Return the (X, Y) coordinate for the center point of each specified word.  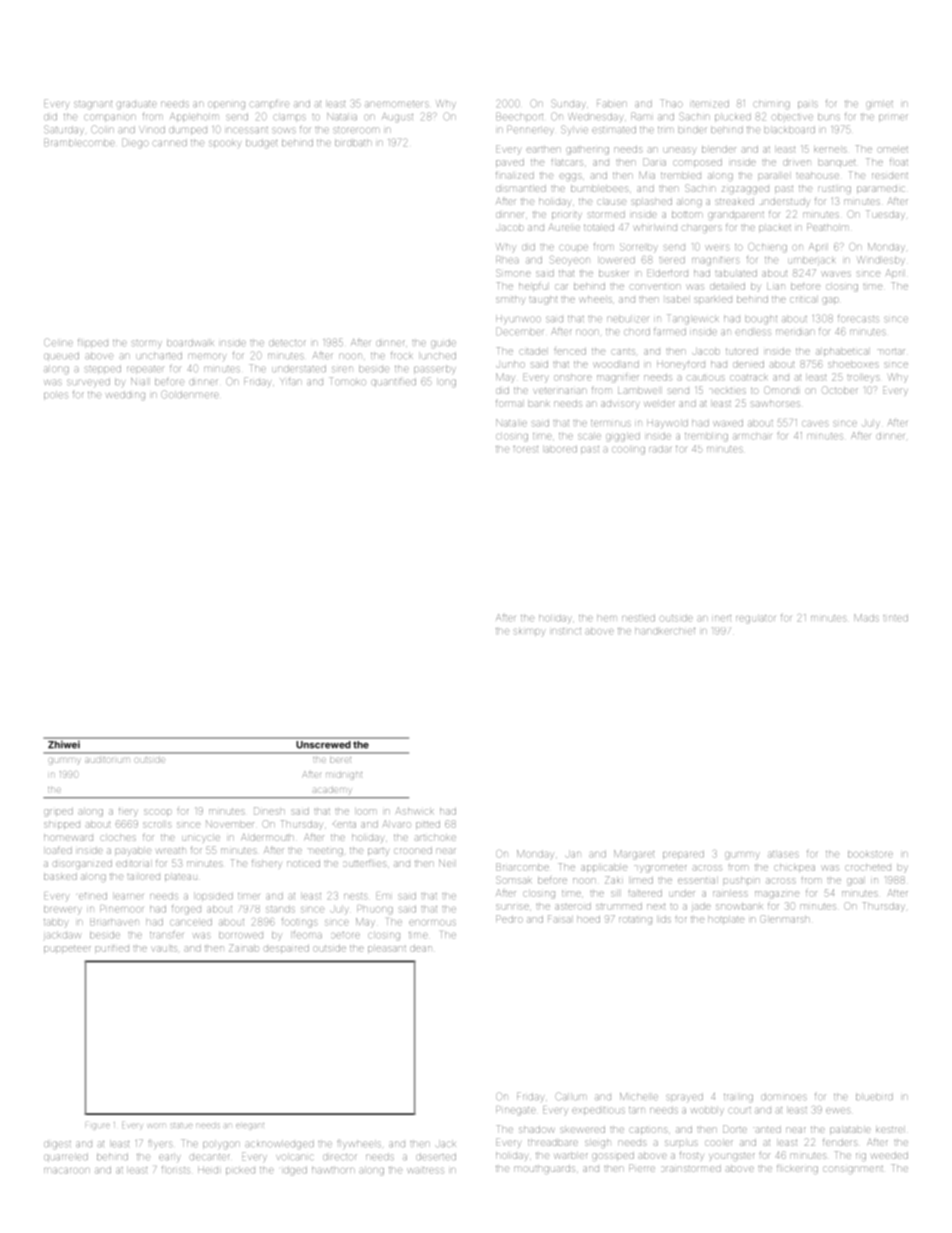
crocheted (868, 868)
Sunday (569, 103)
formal (509, 404)
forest (525, 449)
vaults (164, 949)
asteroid (573, 906)
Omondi (781, 390)
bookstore (870, 854)
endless (752, 331)
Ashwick (415, 811)
